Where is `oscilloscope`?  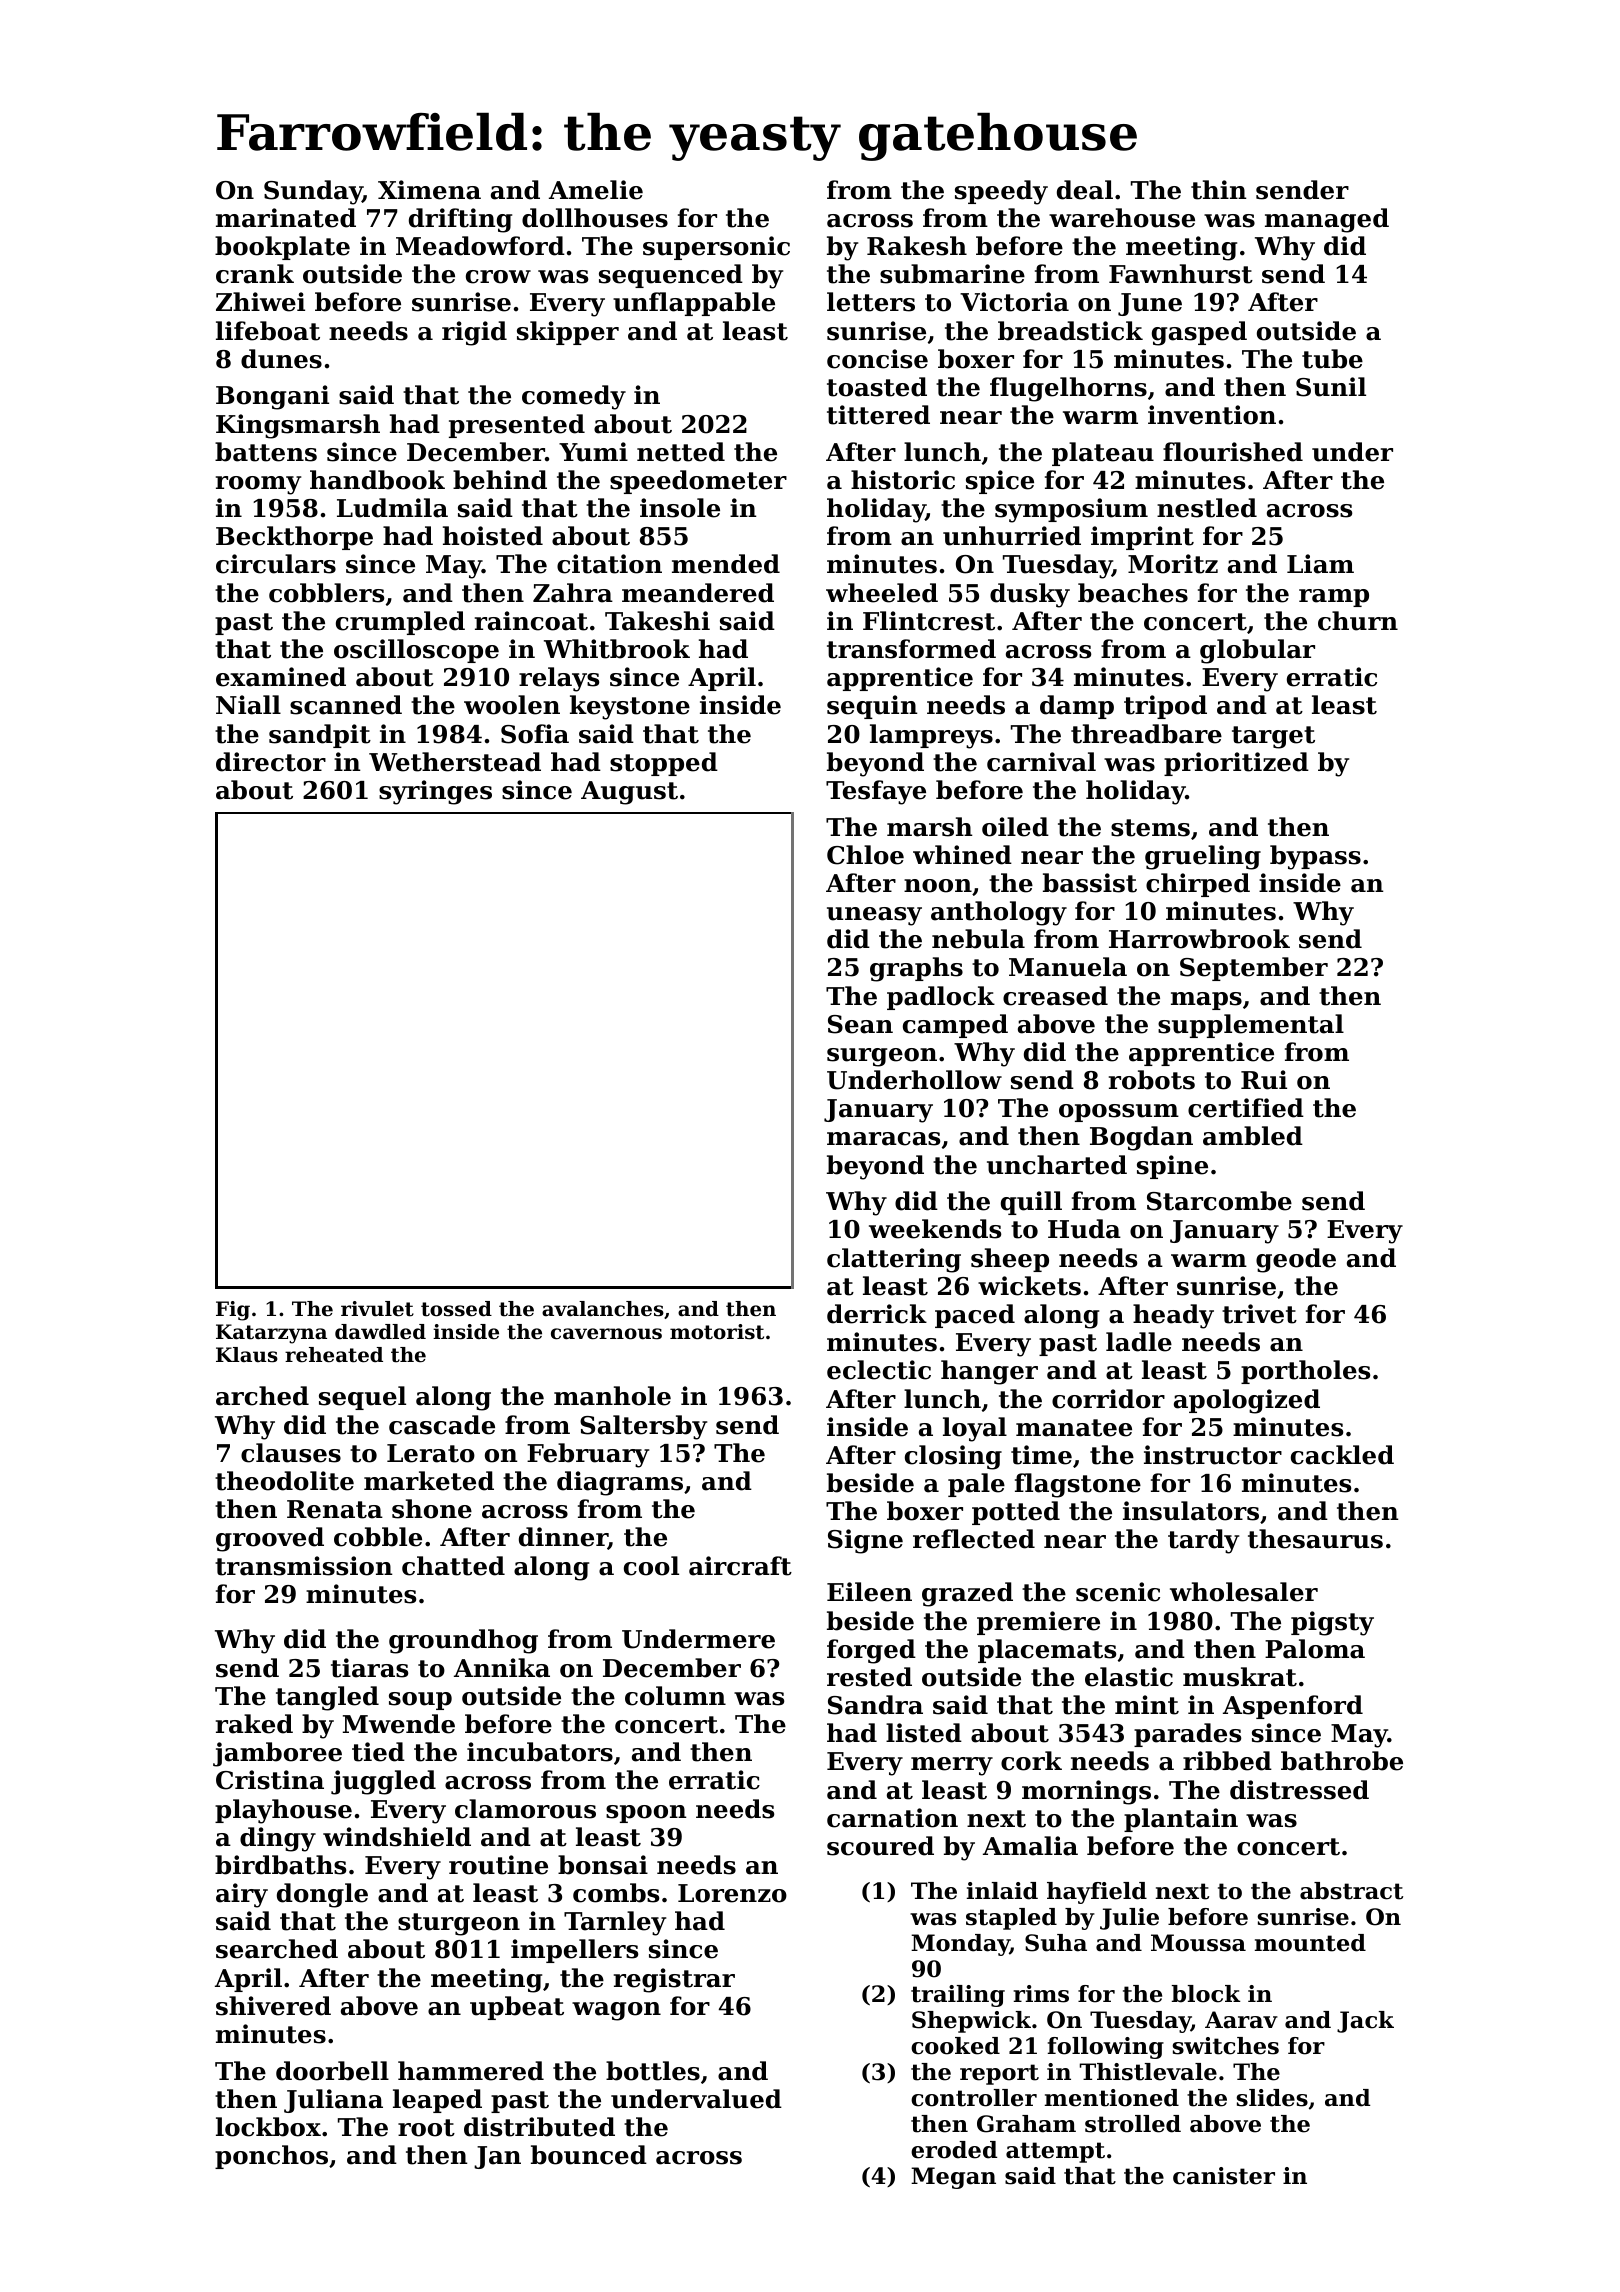
oscilloscope is located at coordinates (416, 651).
